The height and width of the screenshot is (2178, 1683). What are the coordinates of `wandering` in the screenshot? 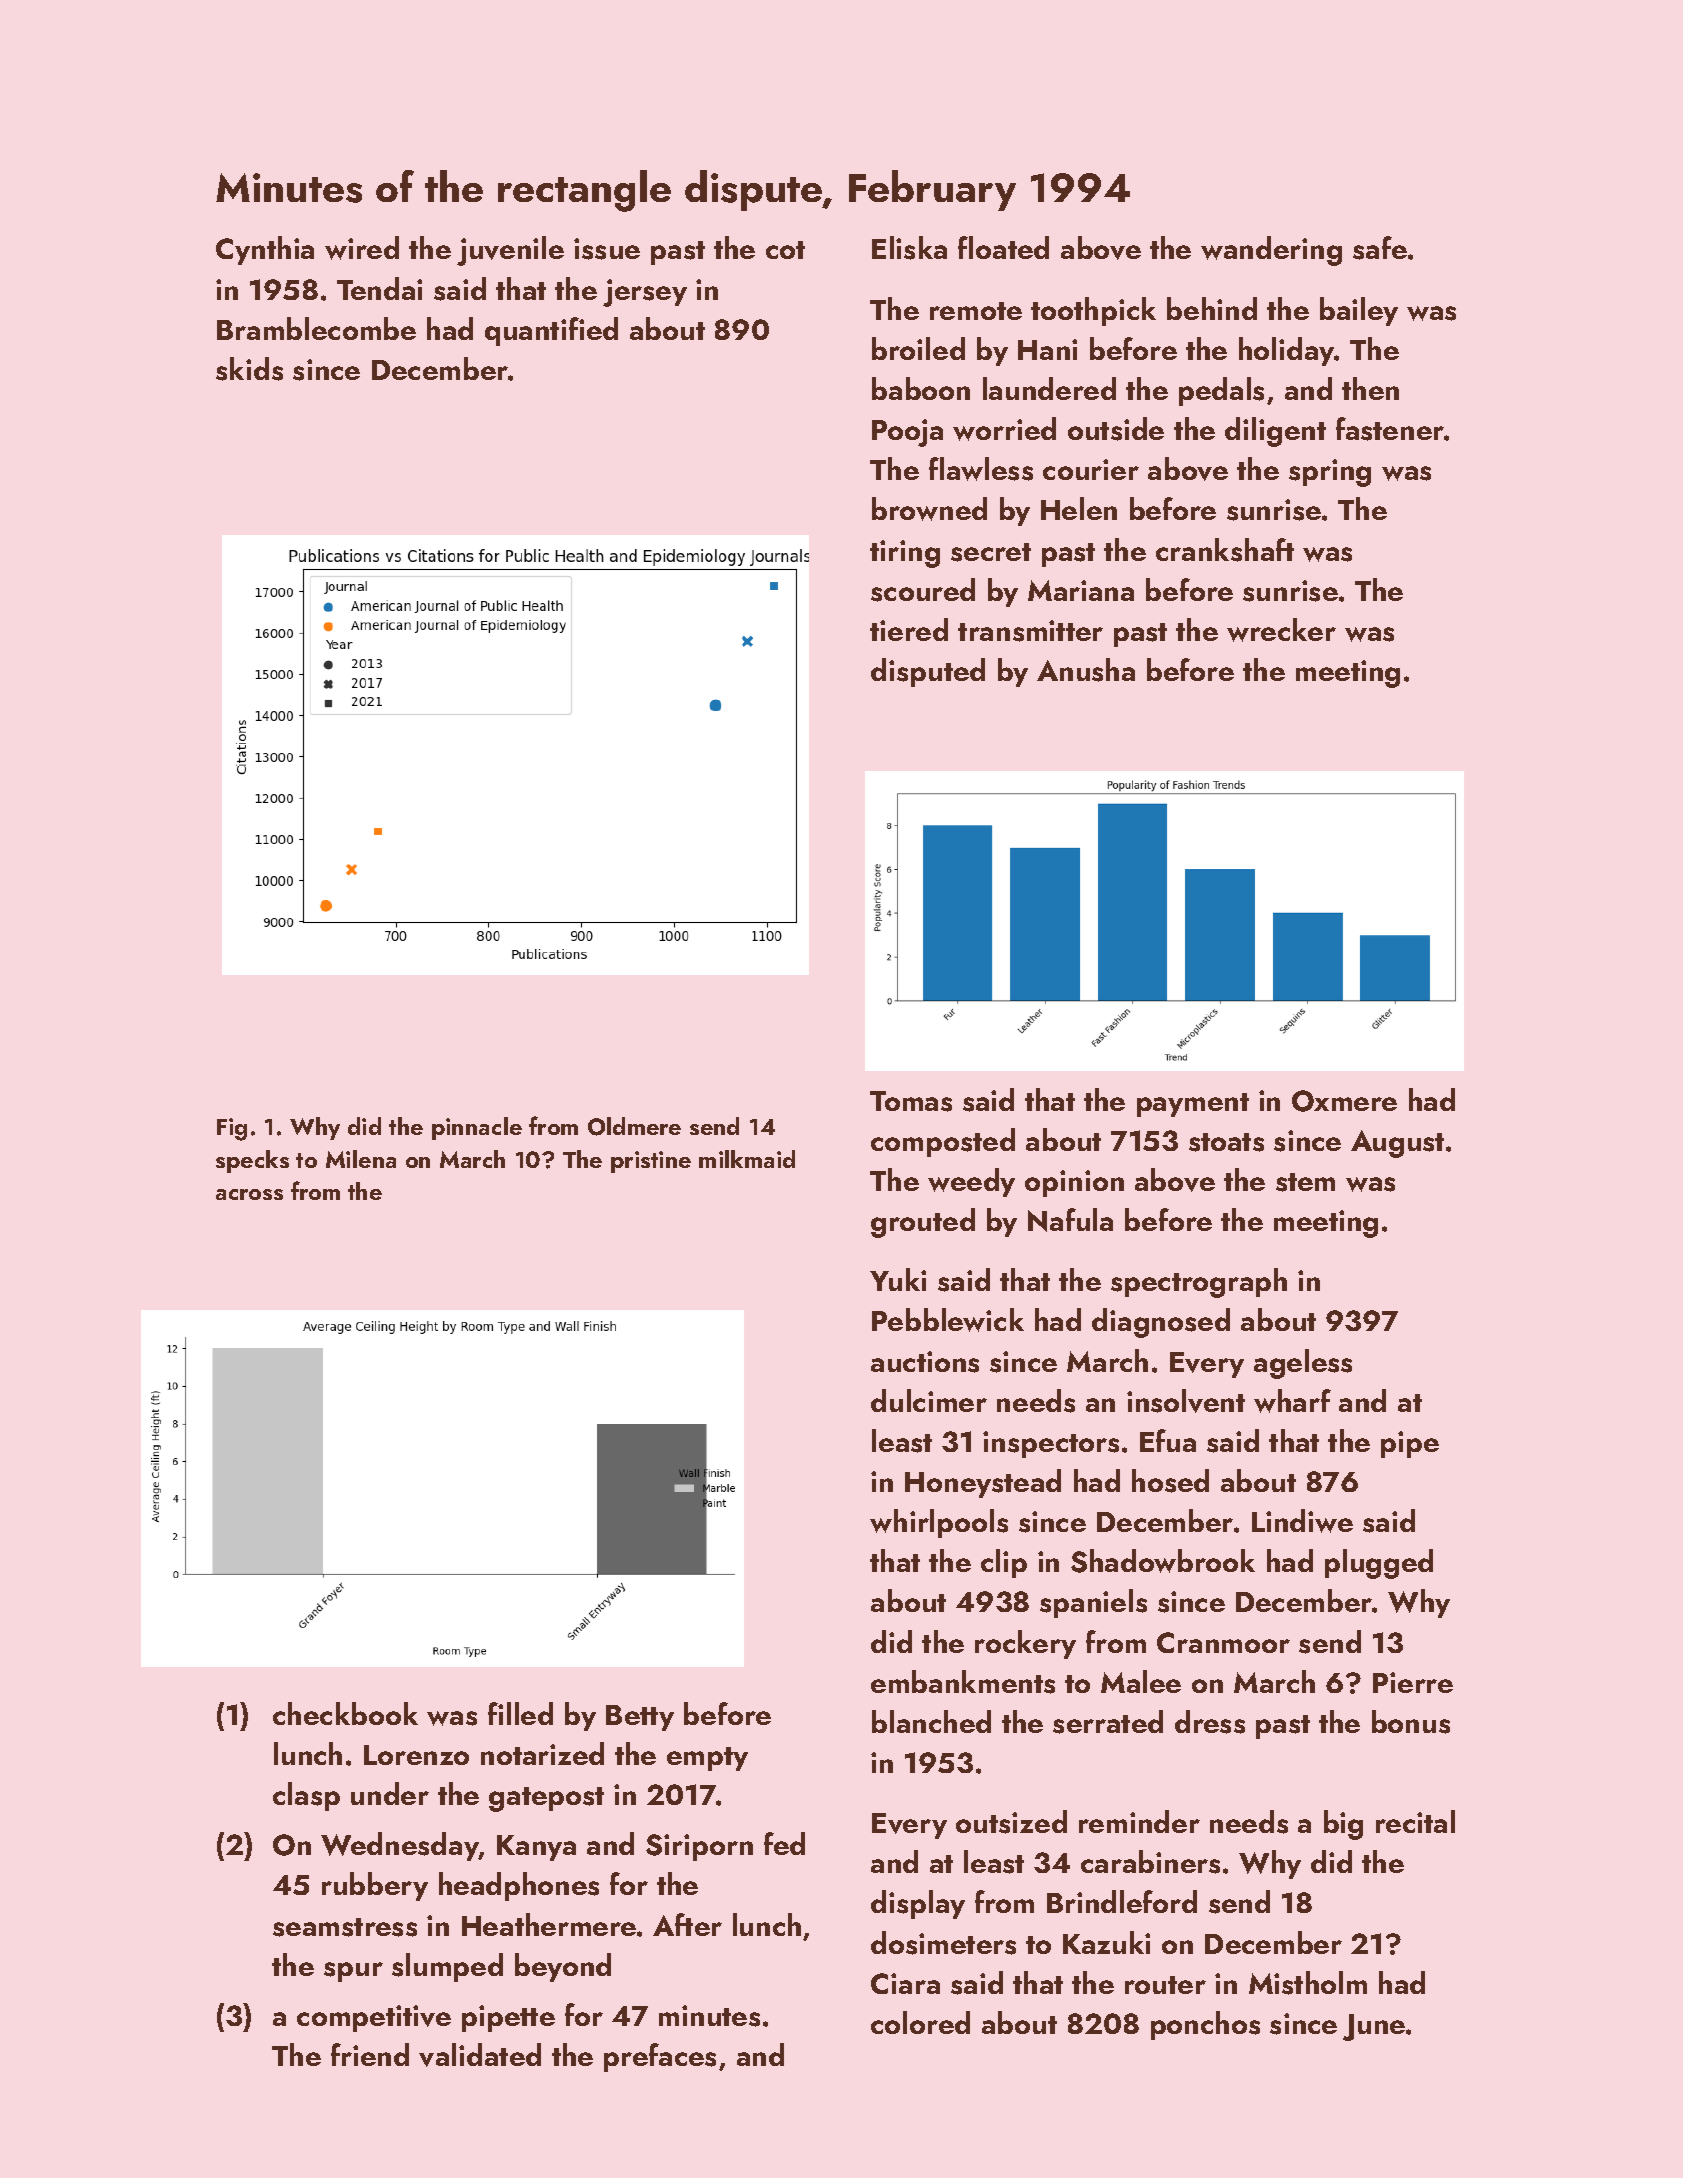 It's located at (1271, 251).
